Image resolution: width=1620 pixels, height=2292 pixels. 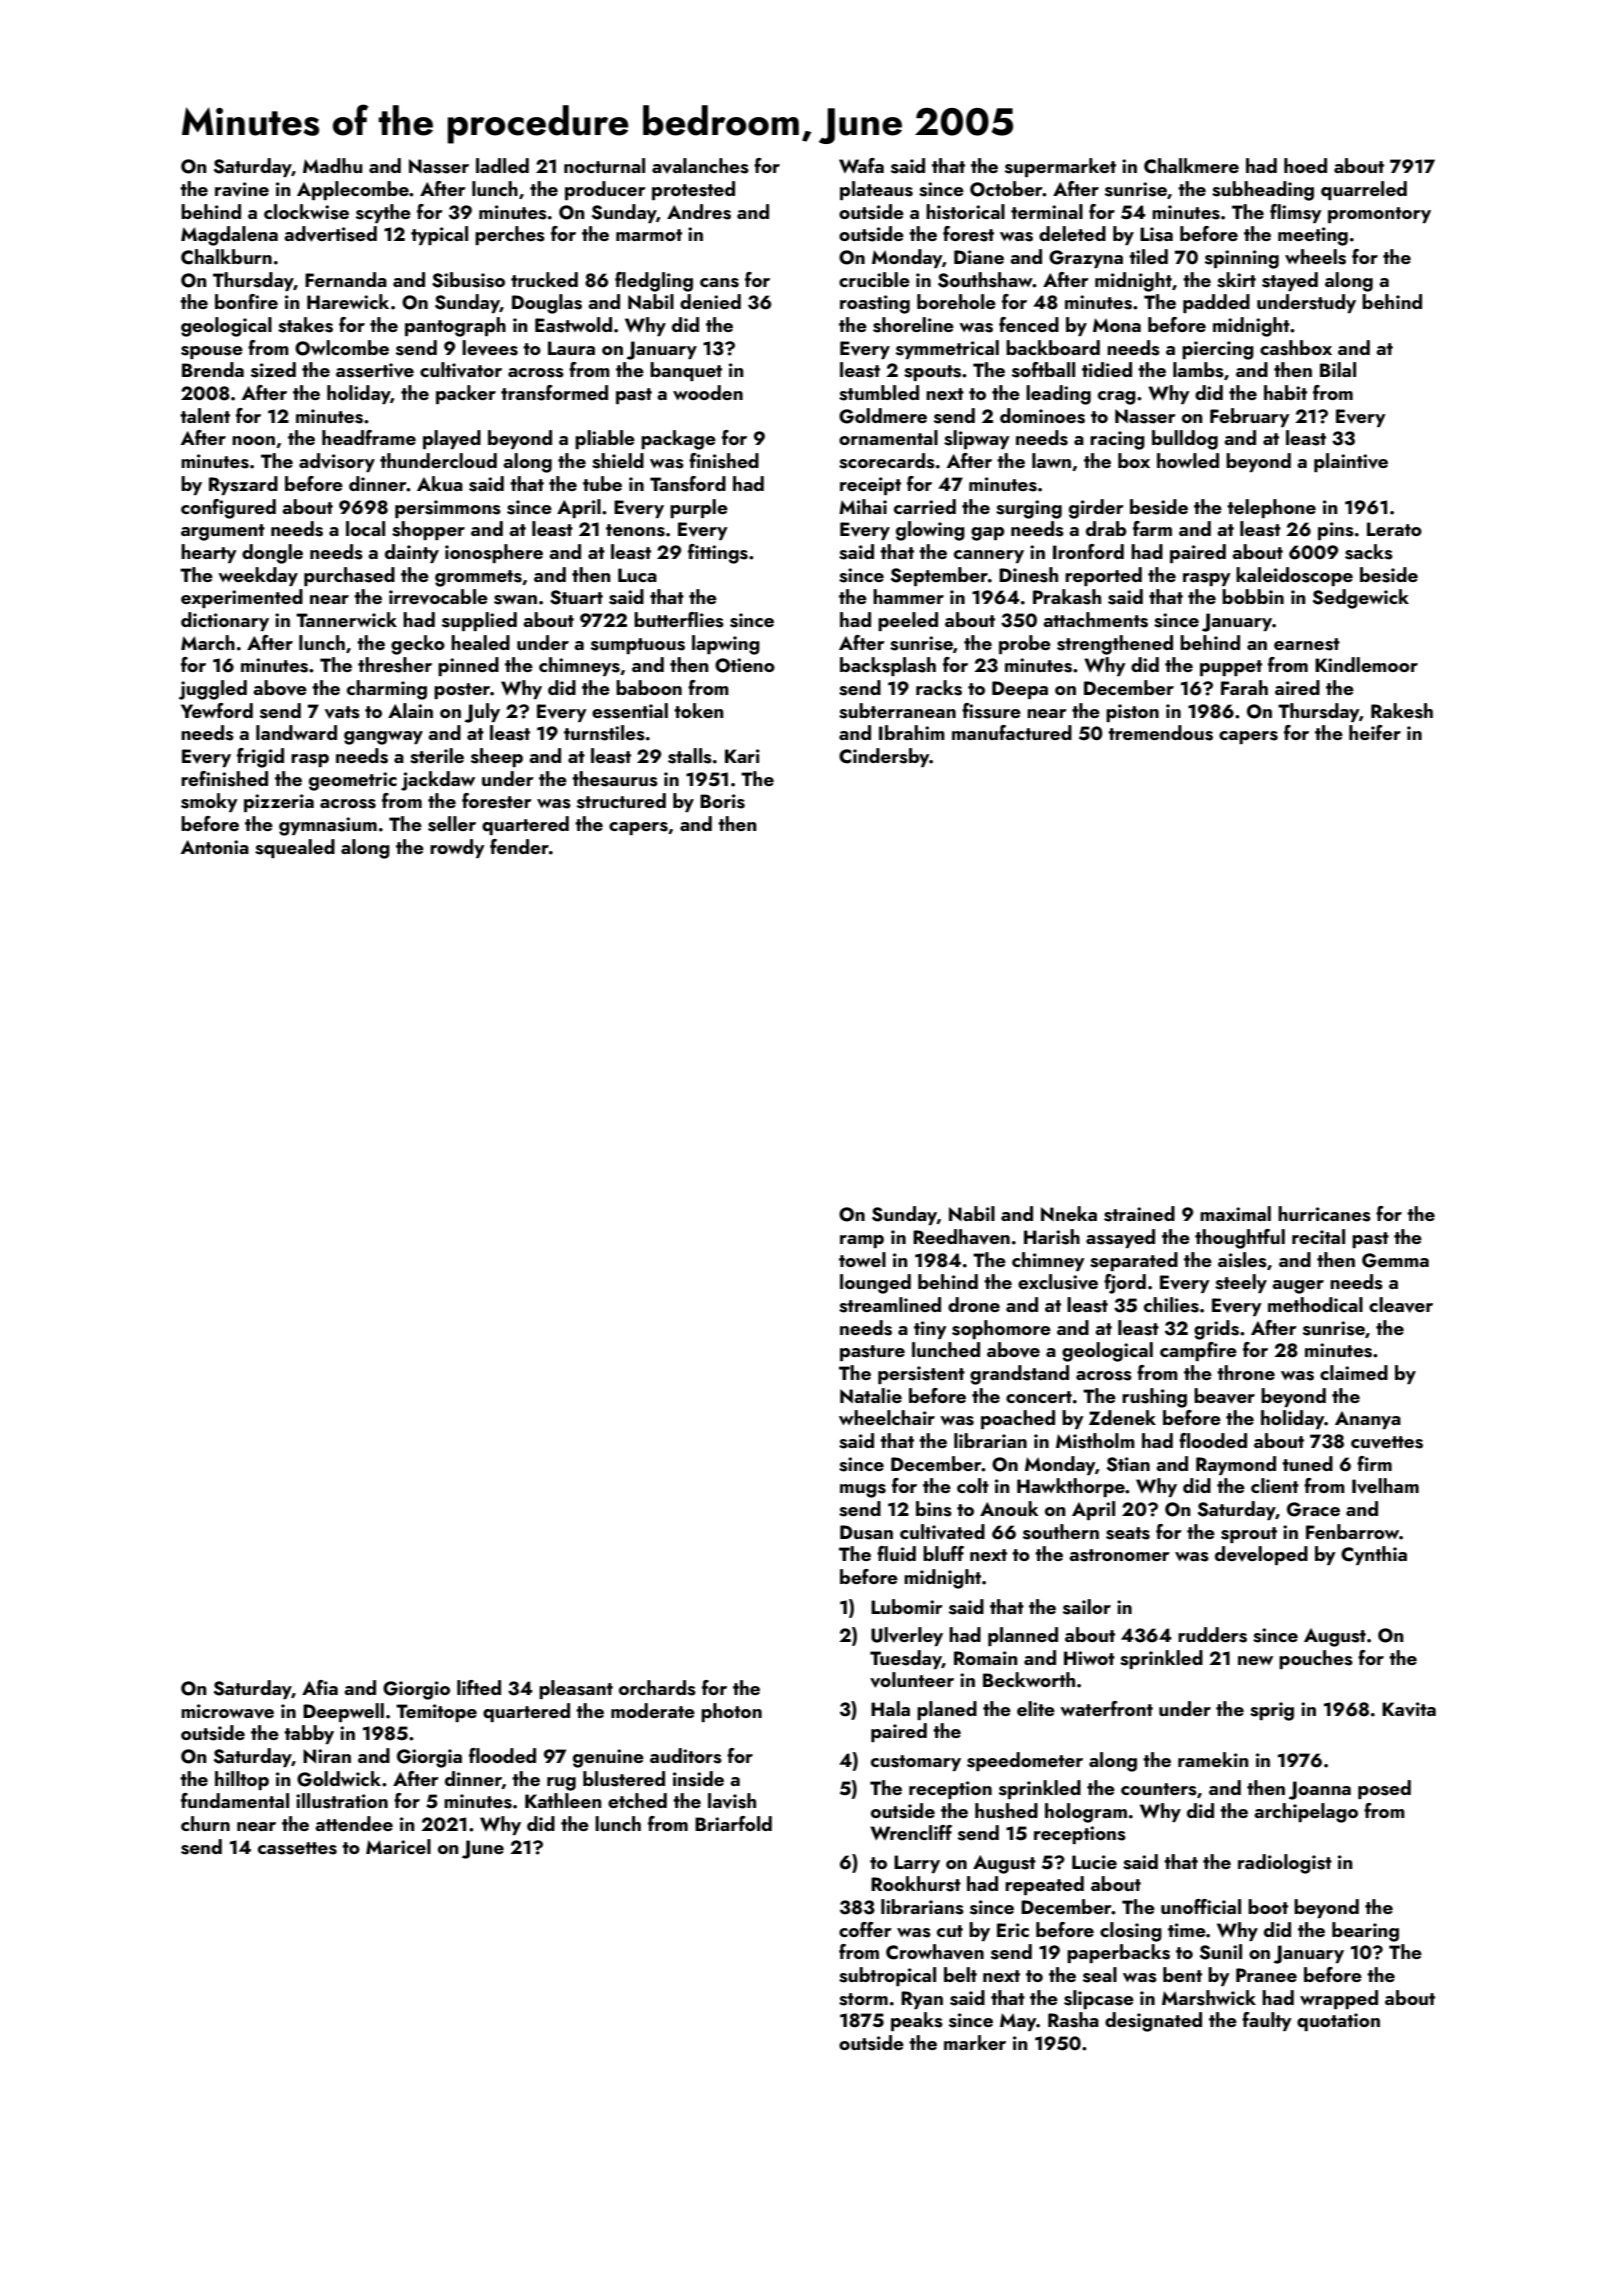 What do you see at coordinates (297, 1848) in the screenshot?
I see `cassettes` at bounding box center [297, 1848].
